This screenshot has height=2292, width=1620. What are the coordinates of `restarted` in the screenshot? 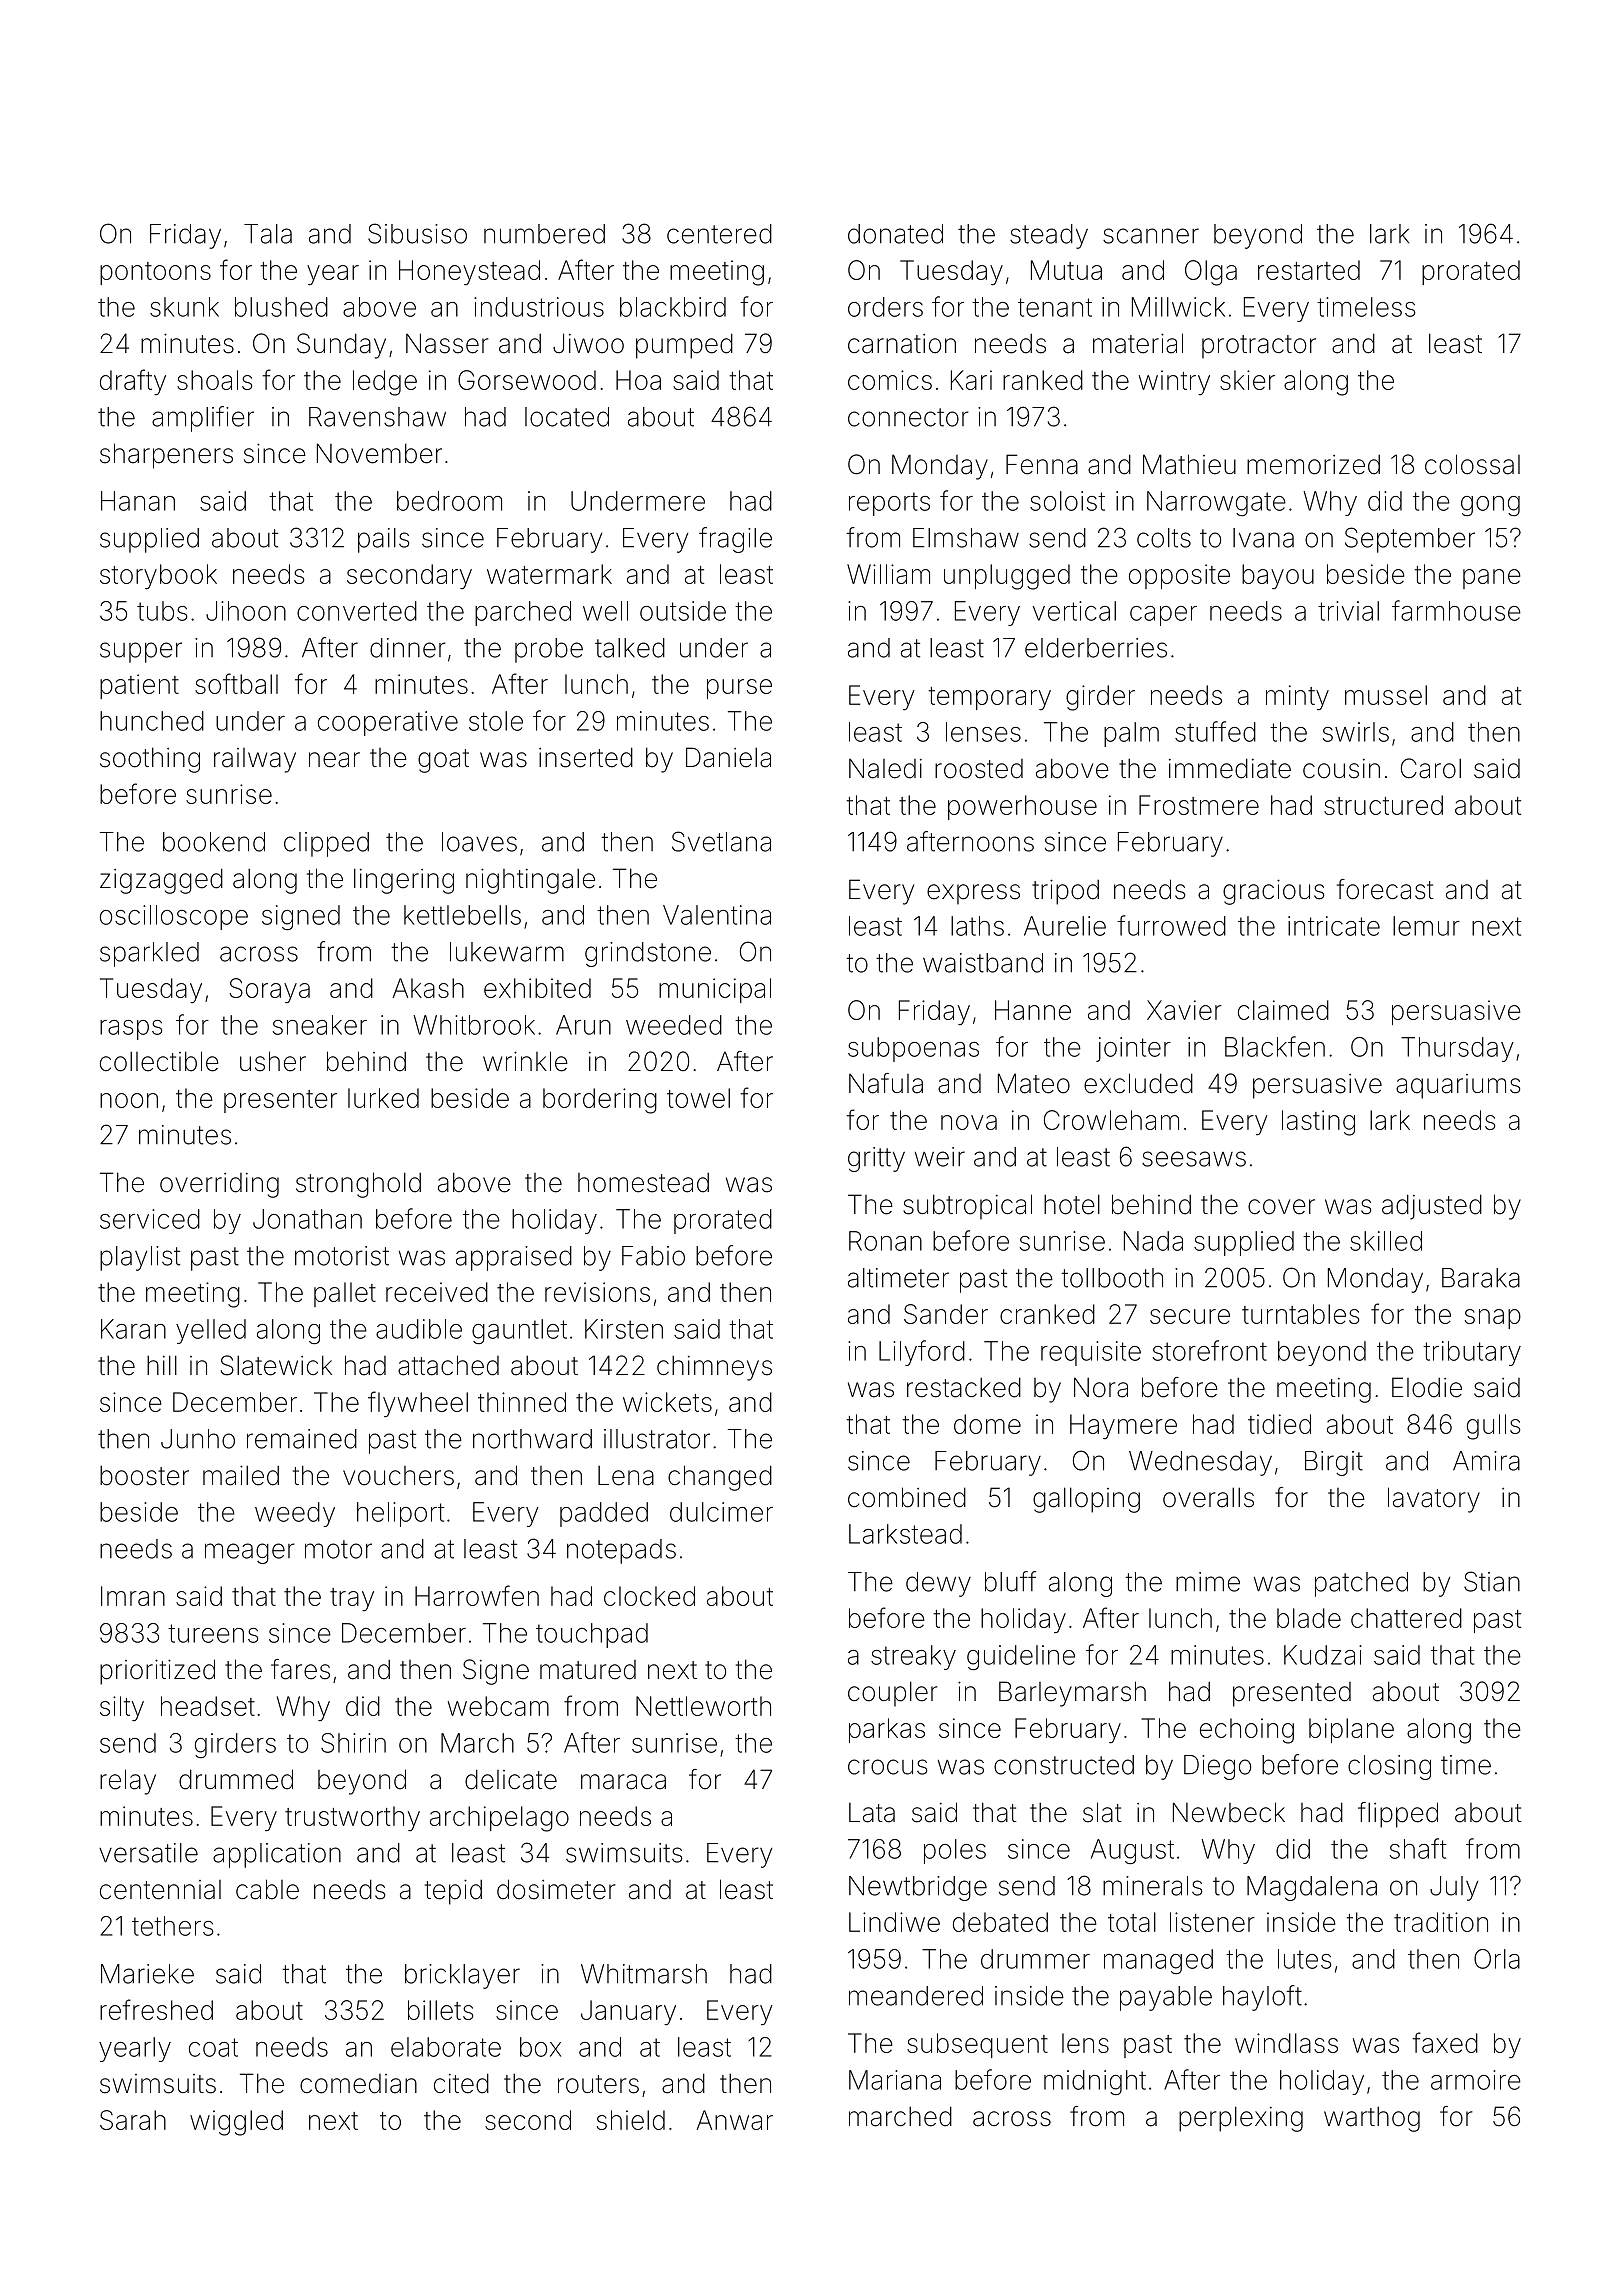 It's located at (1309, 270).
